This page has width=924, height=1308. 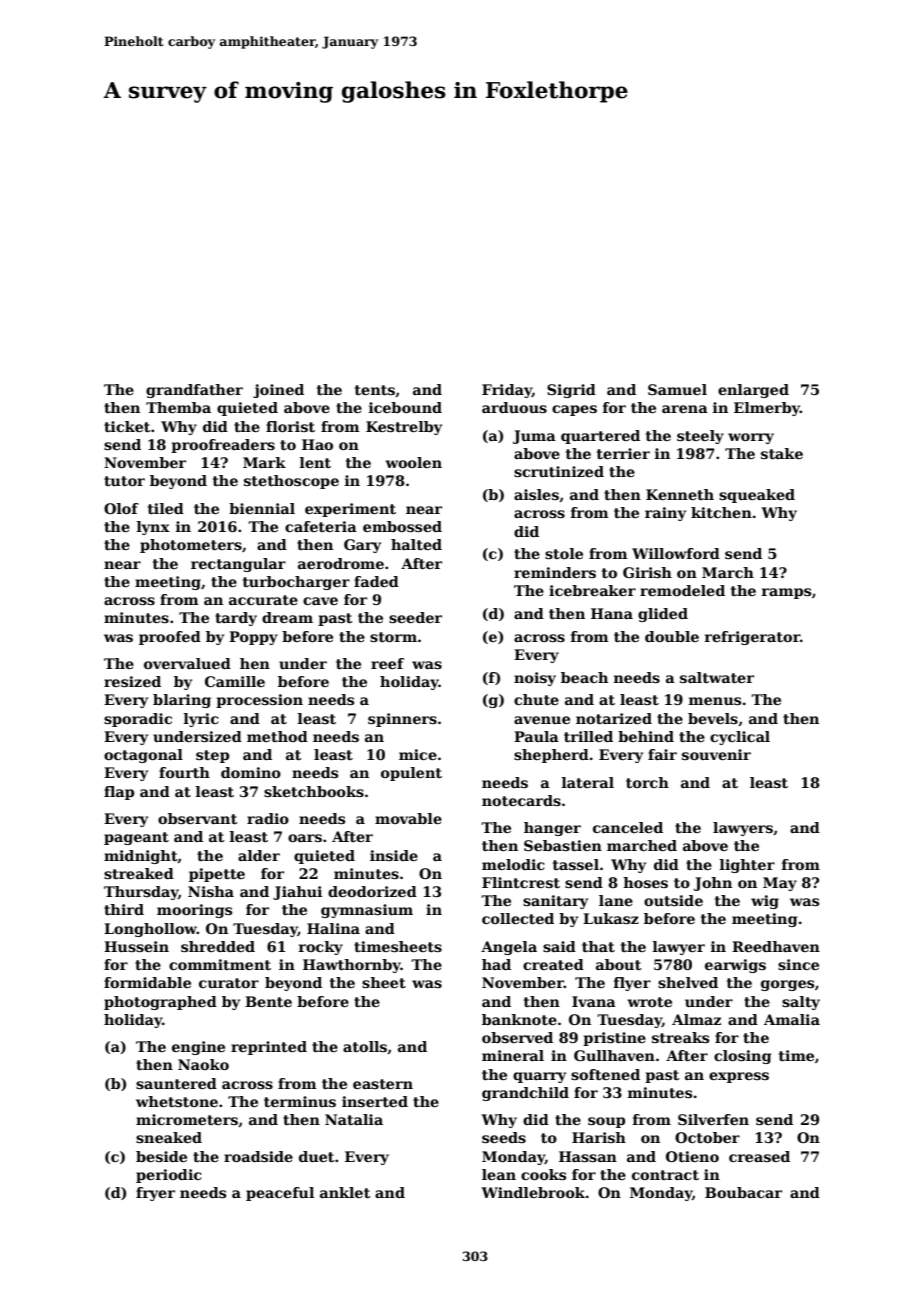 I want to click on lynx, so click(x=153, y=528).
